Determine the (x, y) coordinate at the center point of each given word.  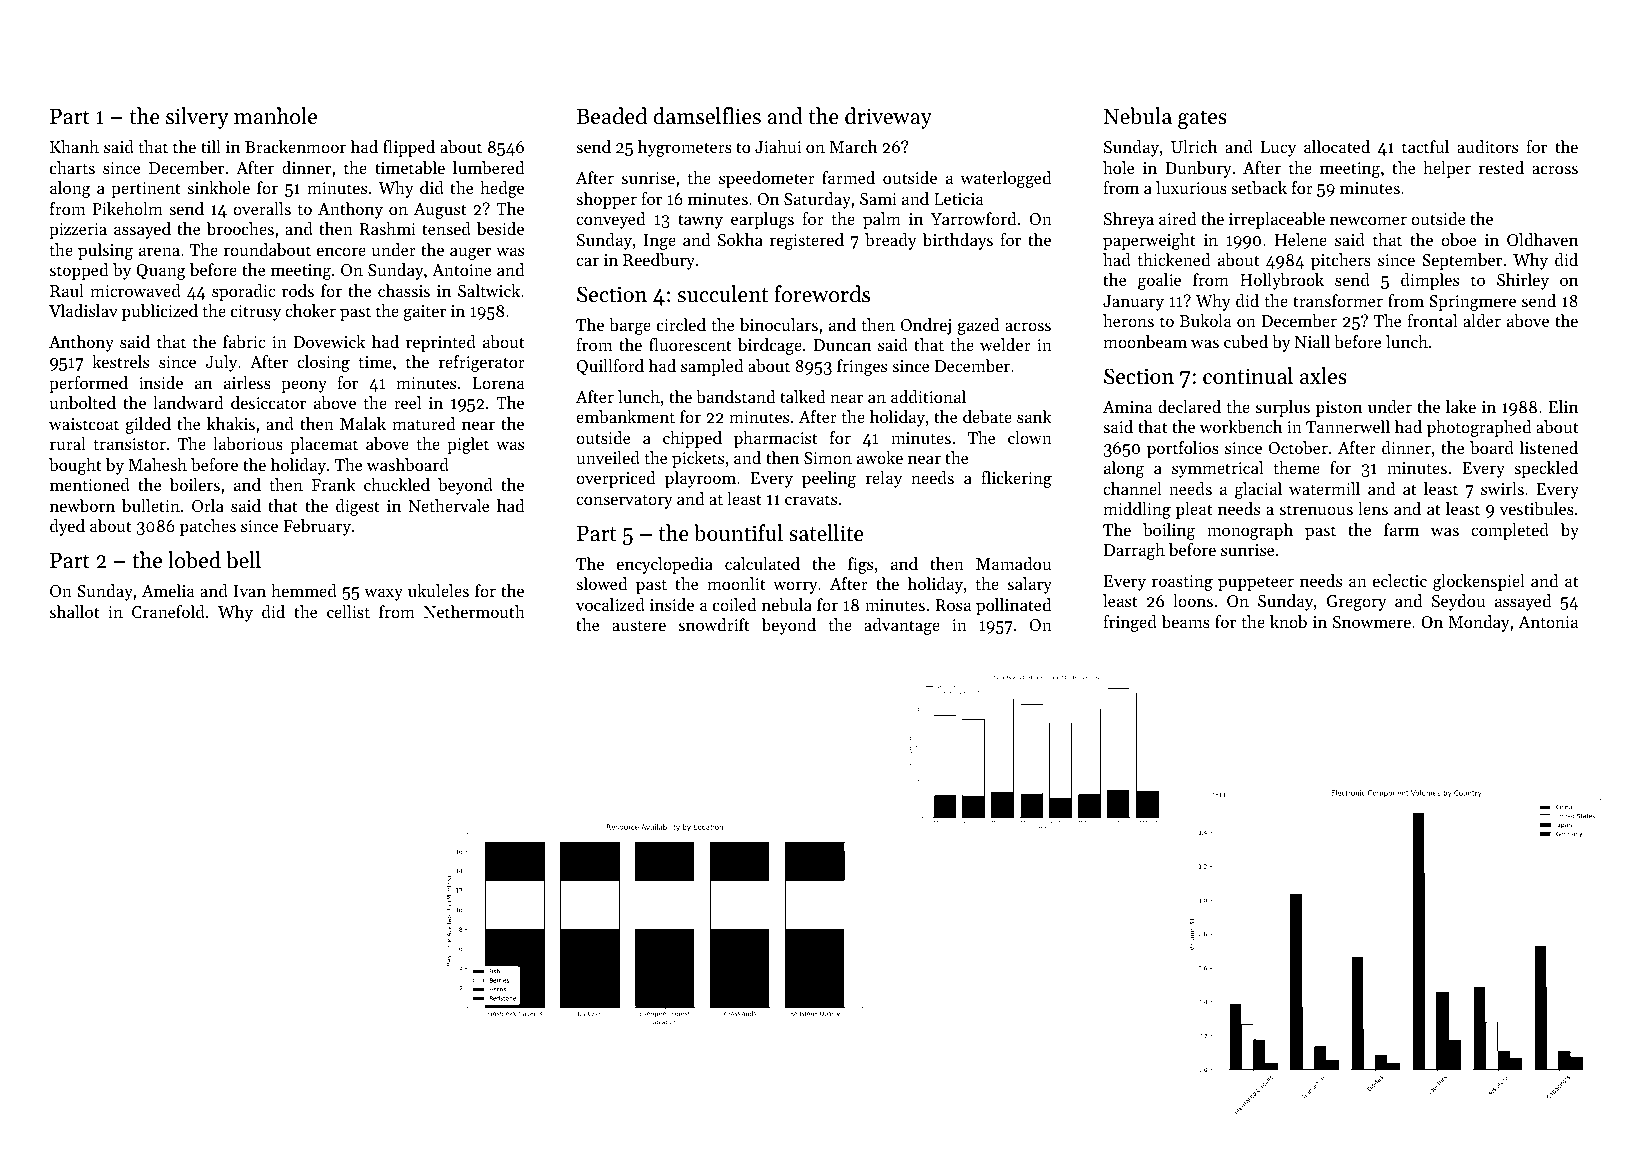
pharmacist (776, 439)
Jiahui (778, 146)
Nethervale (449, 505)
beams (1185, 621)
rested (1501, 167)
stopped (79, 271)
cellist (348, 611)
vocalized (610, 604)
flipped (409, 148)
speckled (1546, 469)
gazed (978, 326)
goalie (1159, 281)
